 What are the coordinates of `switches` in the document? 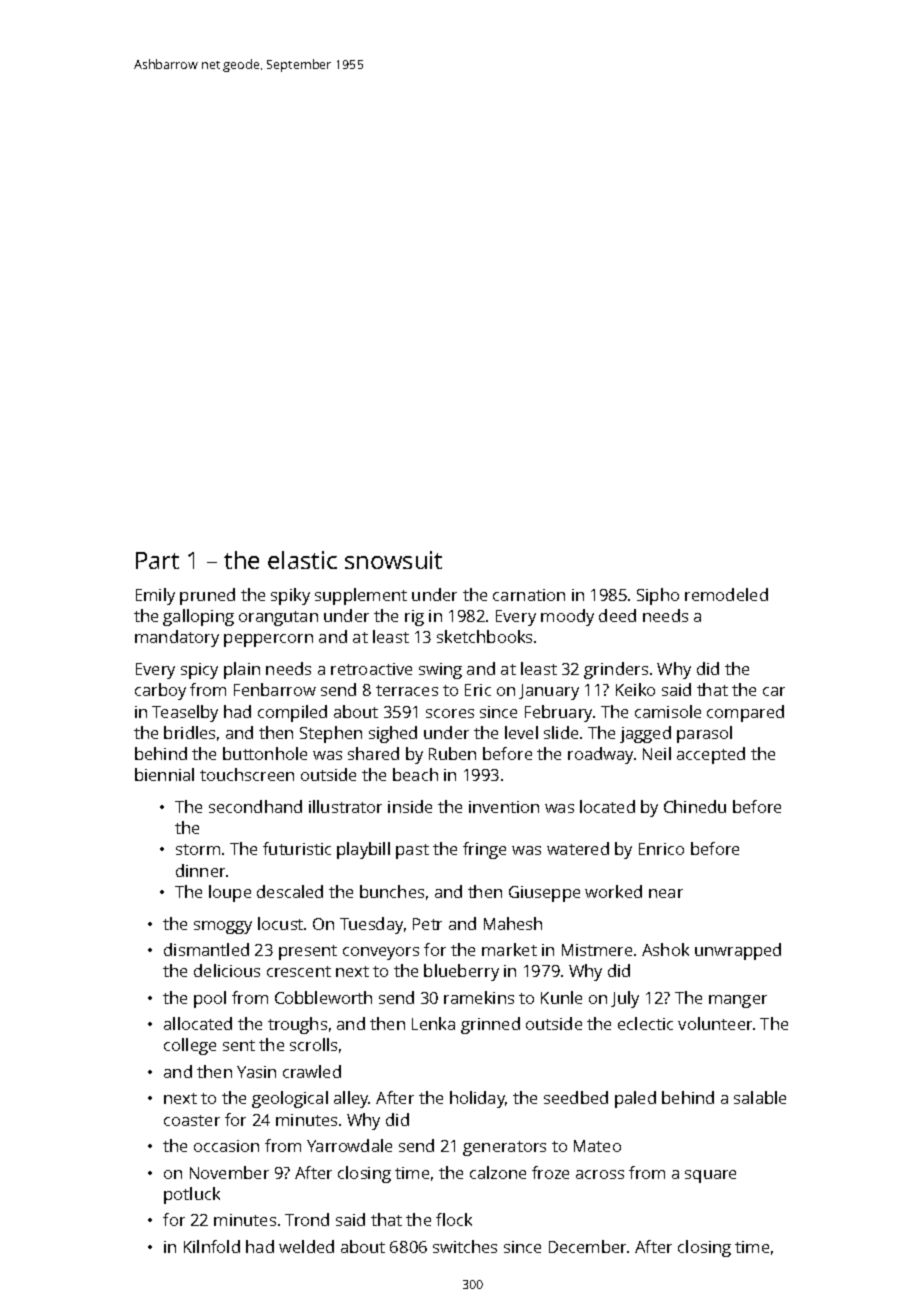 It's located at (465, 1246).
